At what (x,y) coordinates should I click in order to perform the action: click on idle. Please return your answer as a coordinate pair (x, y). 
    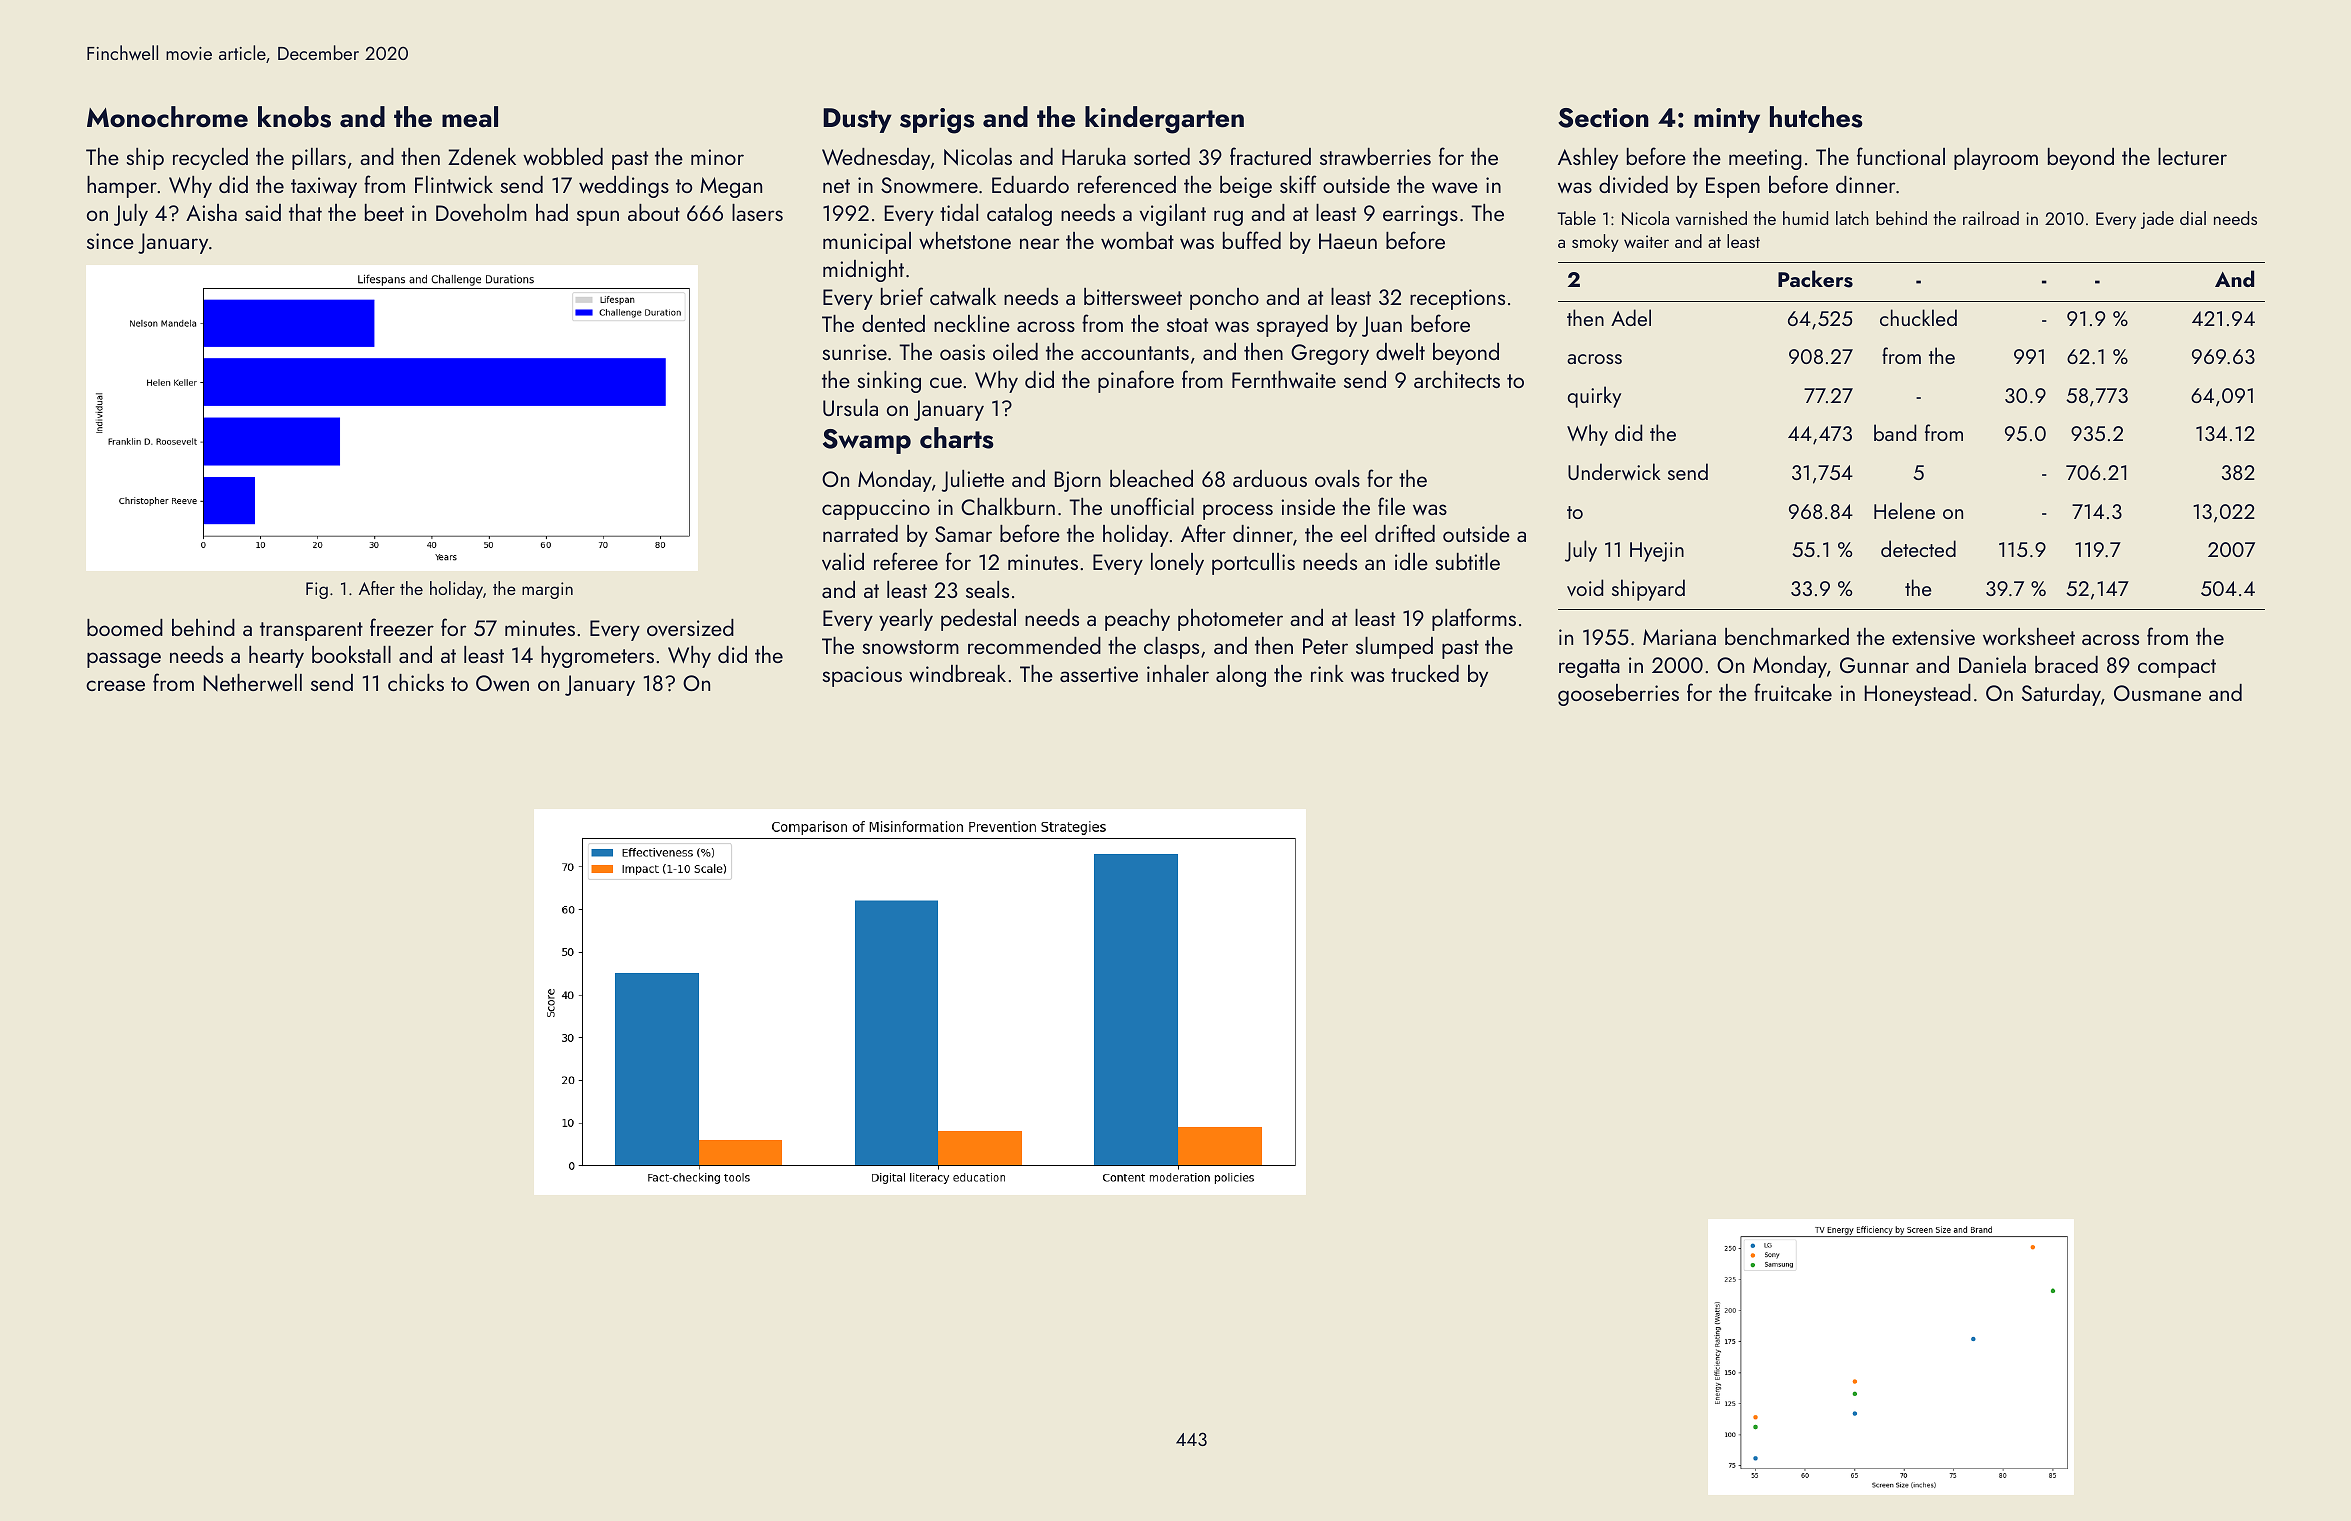
    Looking at the image, I should click on (1411, 561).
